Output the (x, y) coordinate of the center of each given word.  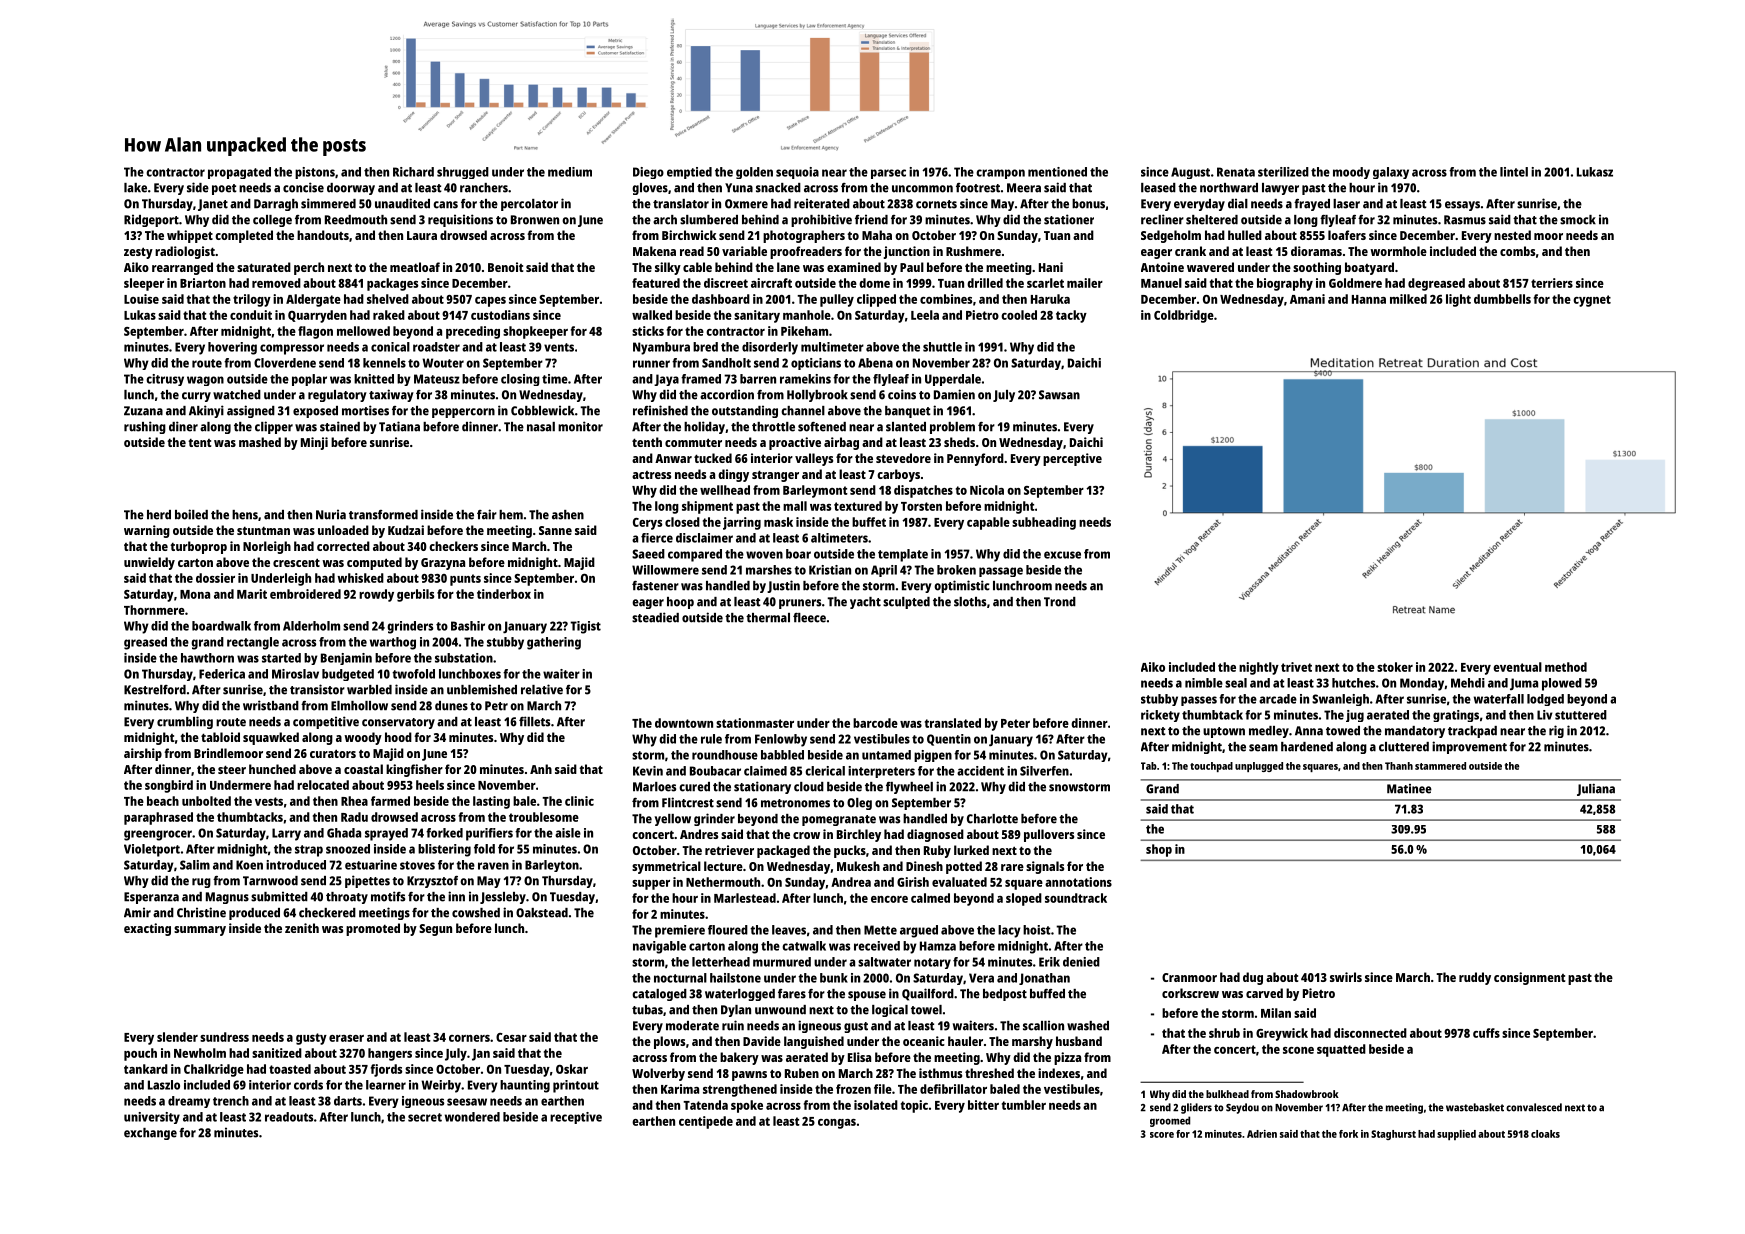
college (272, 221)
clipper (274, 427)
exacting (147, 929)
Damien (954, 394)
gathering (554, 643)
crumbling (185, 722)
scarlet (1045, 283)
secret (425, 1117)
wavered (1210, 267)
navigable (659, 947)
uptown (1224, 732)
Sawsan (1059, 395)
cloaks (1545, 1134)
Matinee (1409, 789)
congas (837, 1124)
